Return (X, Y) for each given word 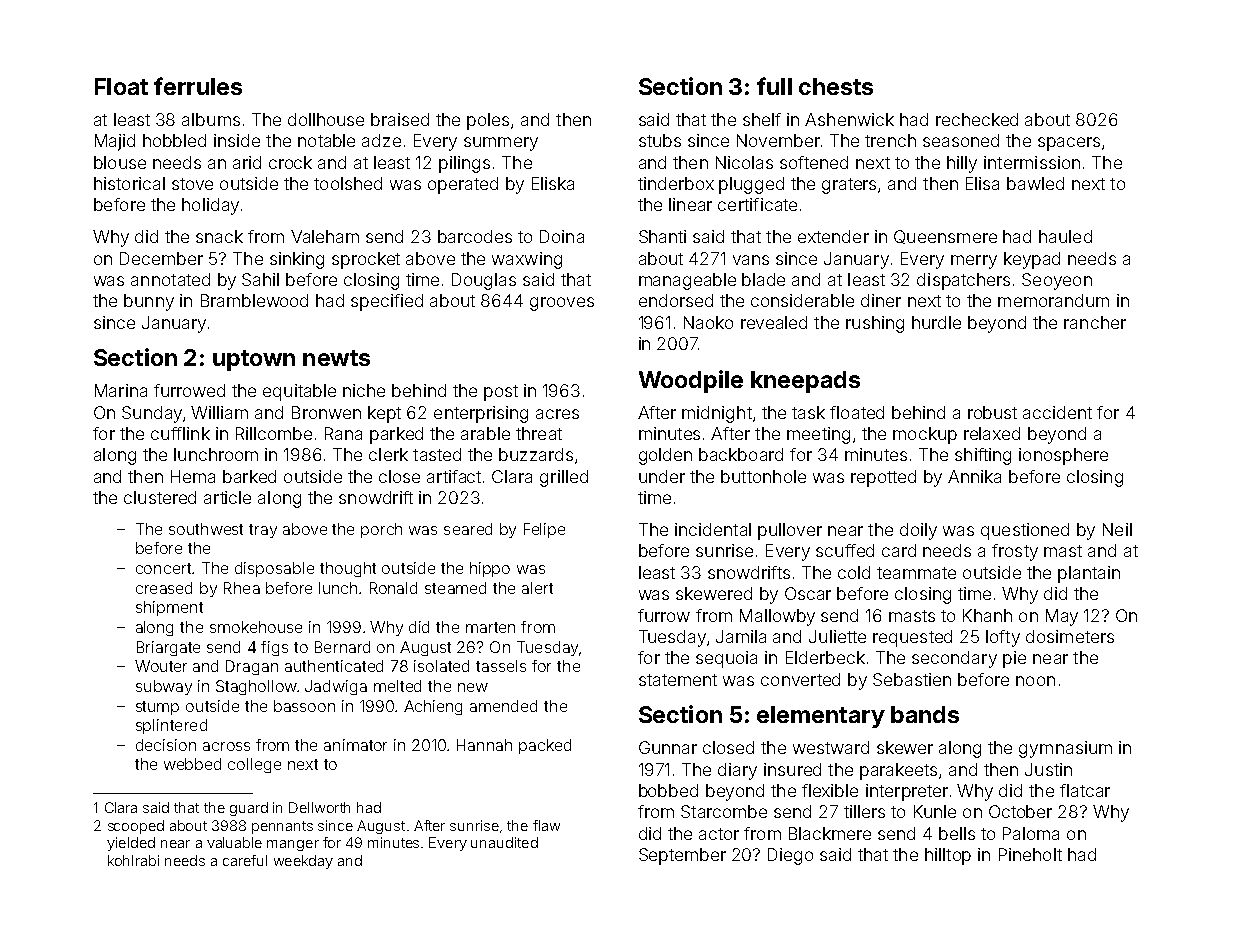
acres (557, 414)
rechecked (977, 119)
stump (157, 708)
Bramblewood (254, 300)
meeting (818, 435)
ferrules (198, 86)
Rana (343, 433)
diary (737, 771)
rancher (1095, 322)
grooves (562, 304)
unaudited (504, 842)
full (774, 86)
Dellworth (319, 807)
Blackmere (830, 833)
